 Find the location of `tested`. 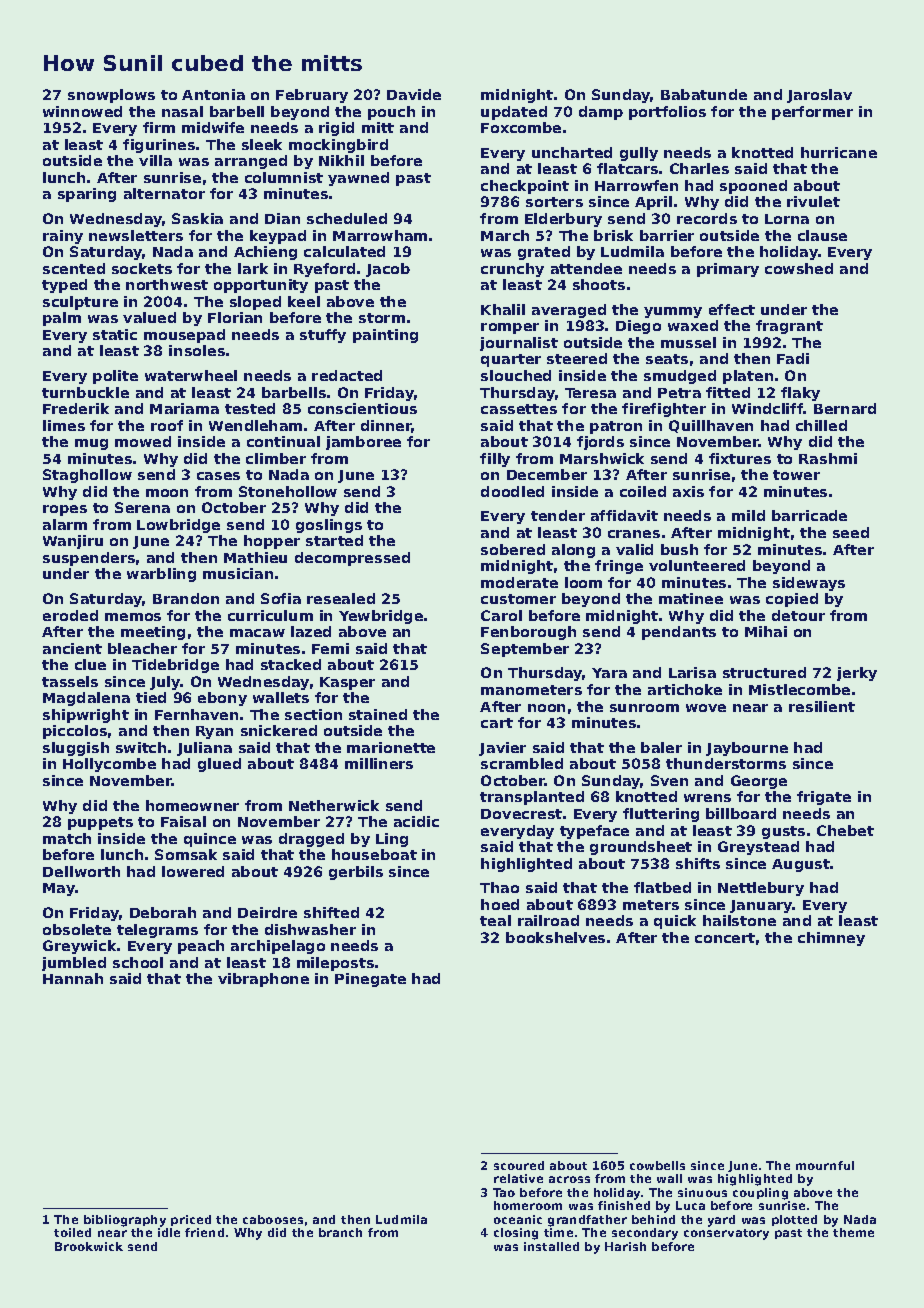

tested is located at coordinates (250, 408).
